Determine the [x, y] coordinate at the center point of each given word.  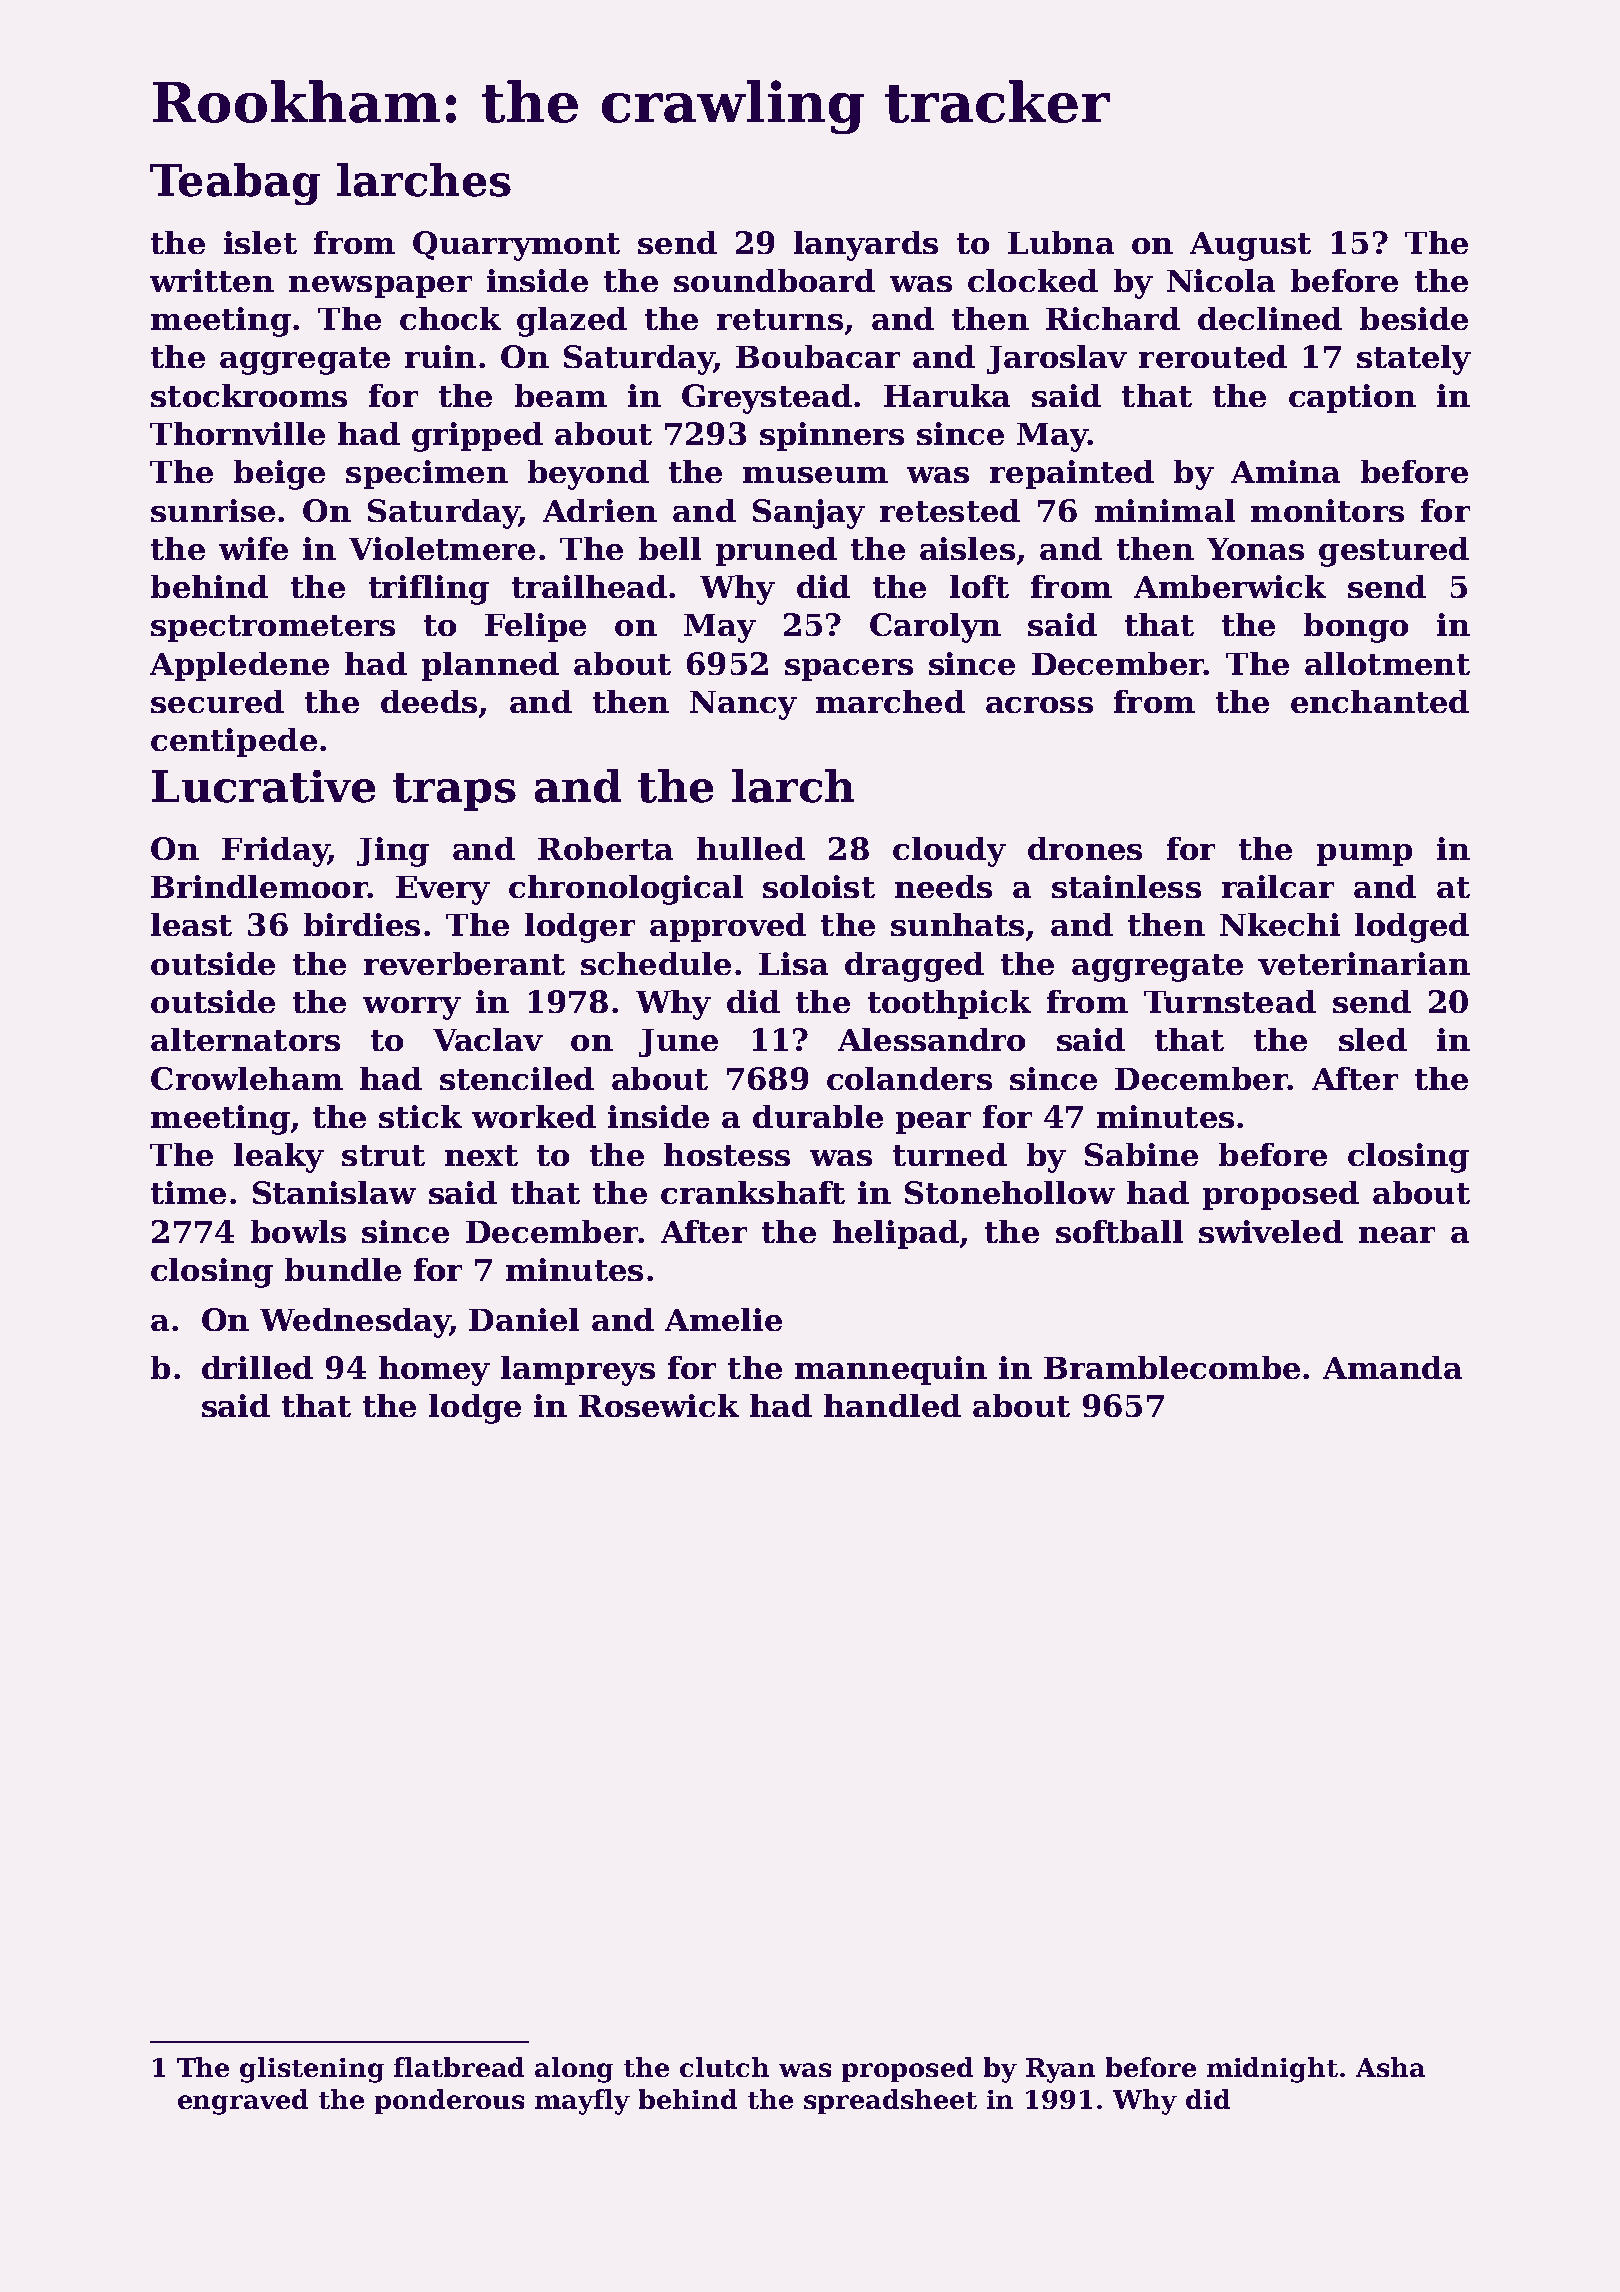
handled [892, 1405]
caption [1352, 398]
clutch [724, 2067]
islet [260, 242]
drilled [257, 1367]
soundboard [774, 280]
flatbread [459, 2067]
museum [815, 475]
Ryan [1060, 2070]
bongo [1356, 628]
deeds [429, 701]
